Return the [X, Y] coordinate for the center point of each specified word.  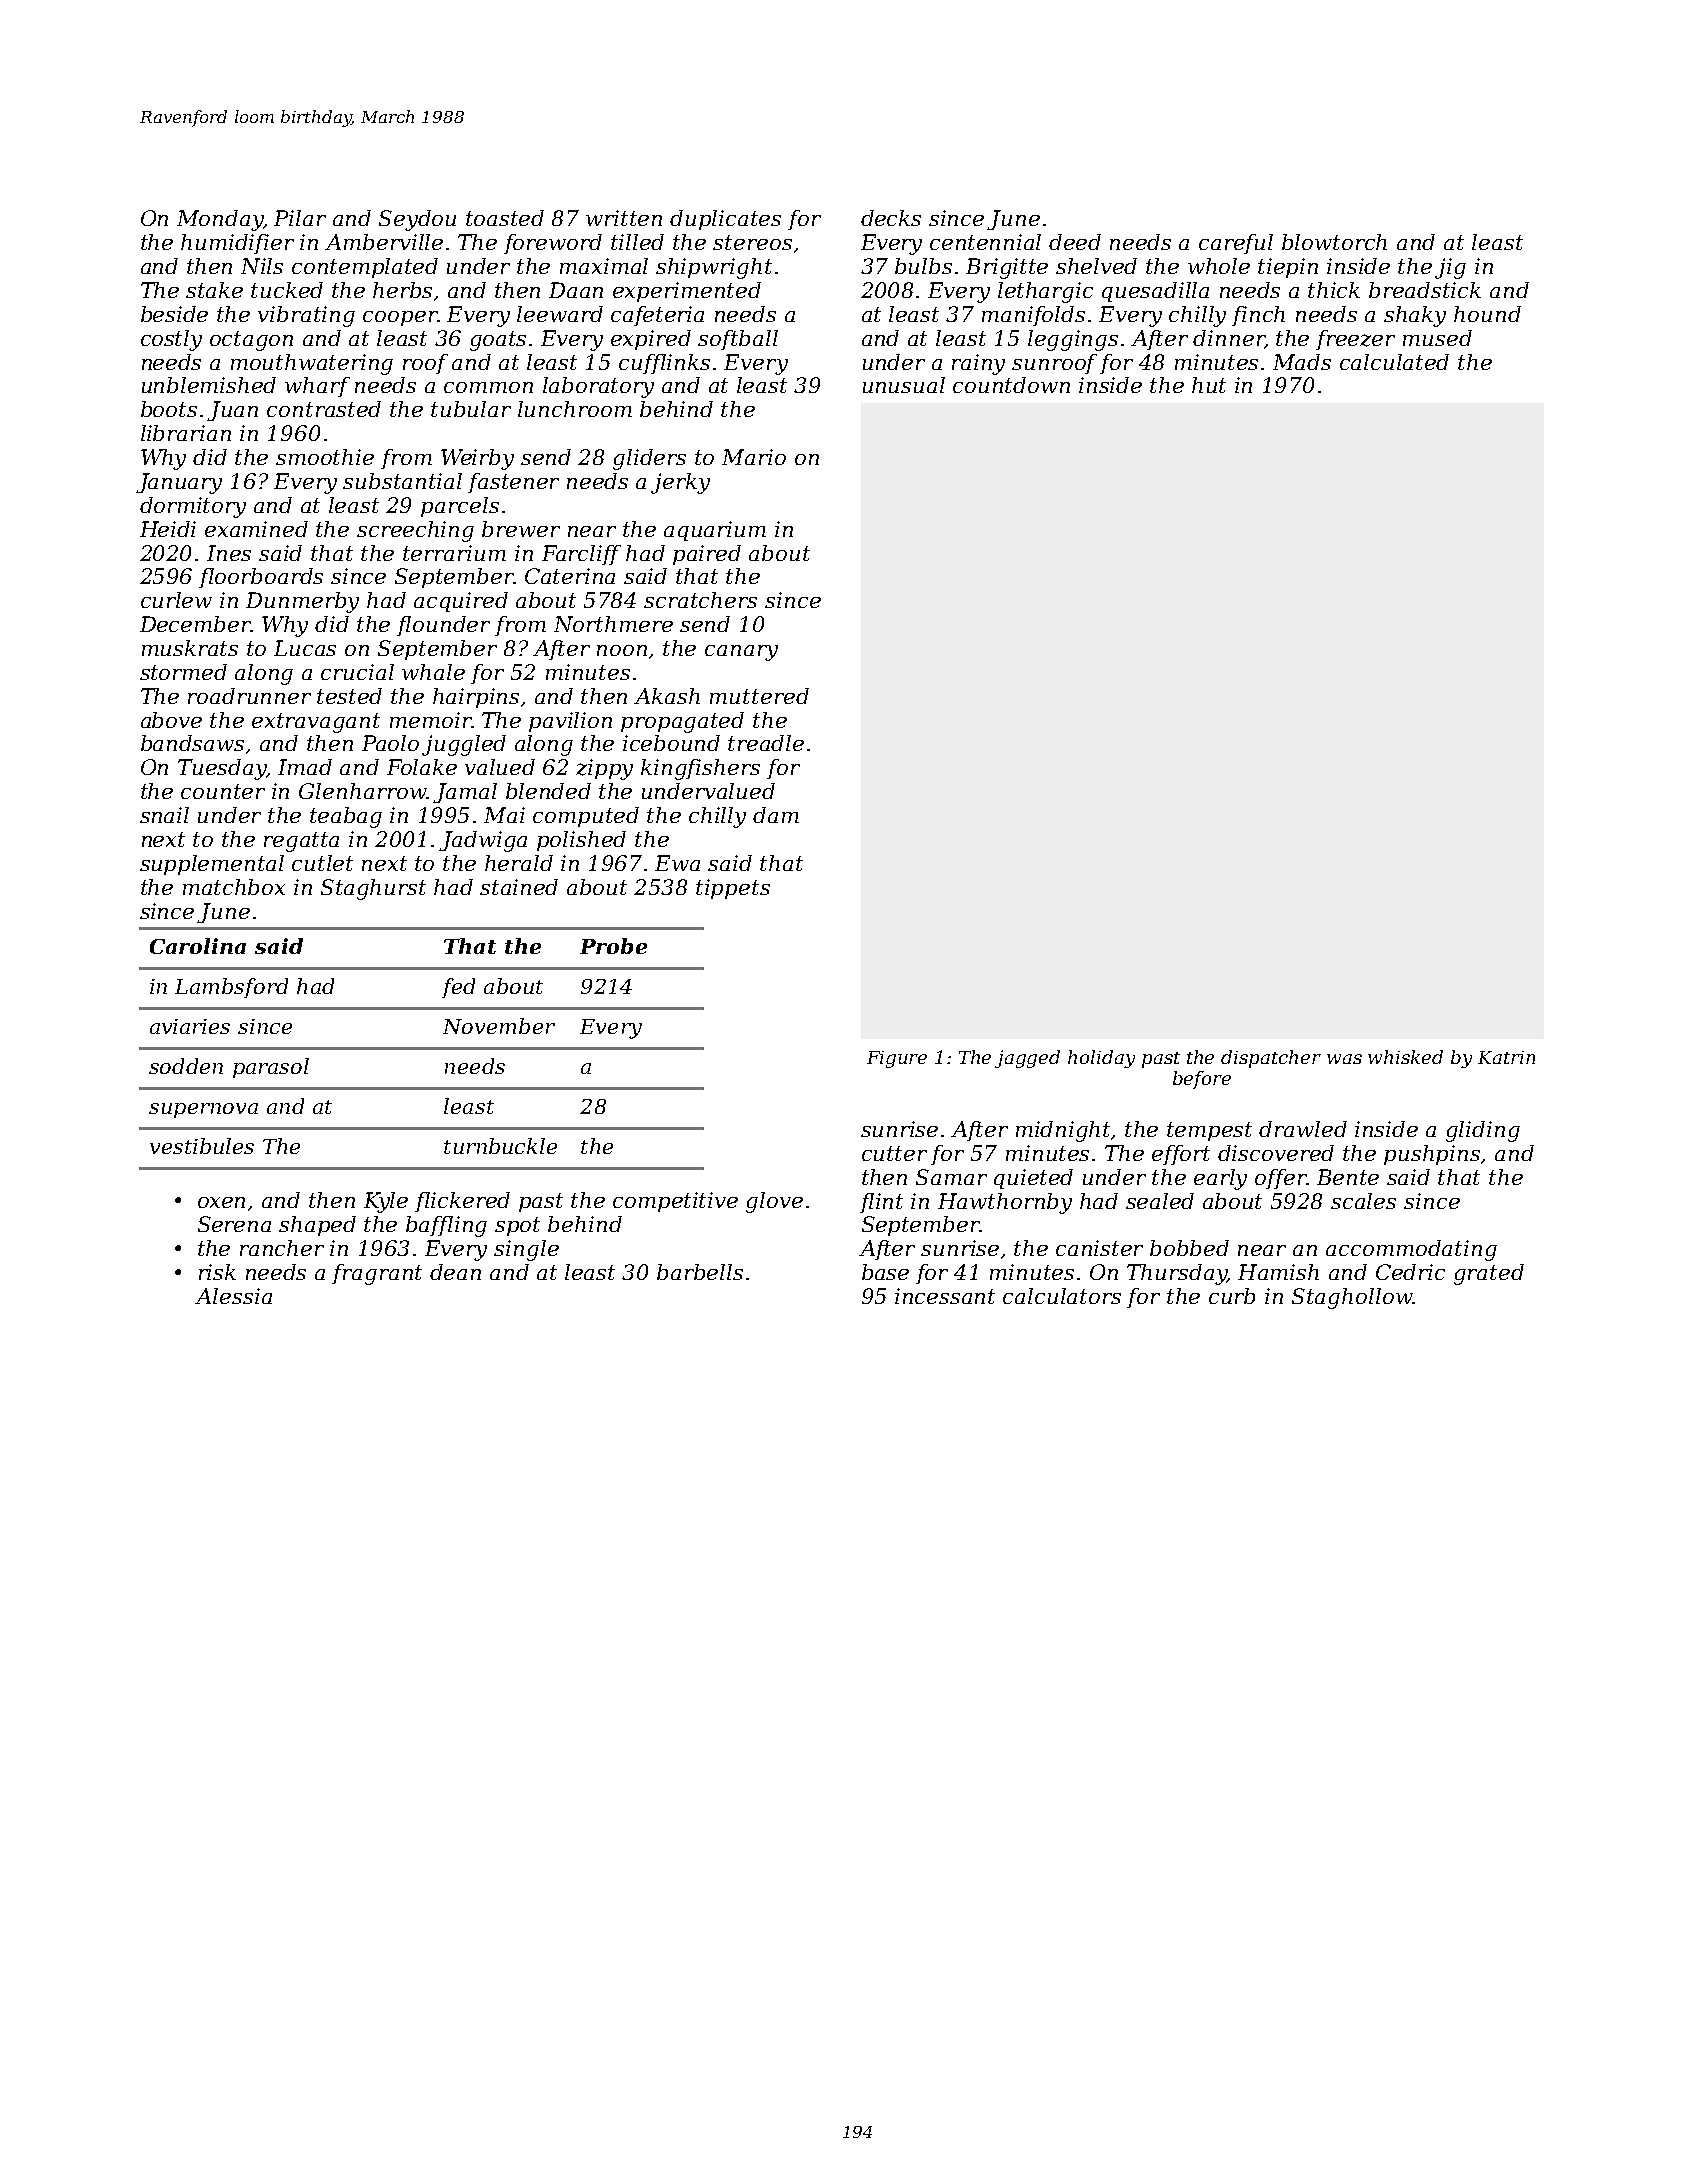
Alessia [233, 1296]
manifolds [1033, 316]
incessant [945, 1296]
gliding [1483, 1131]
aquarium [715, 531]
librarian [186, 433]
